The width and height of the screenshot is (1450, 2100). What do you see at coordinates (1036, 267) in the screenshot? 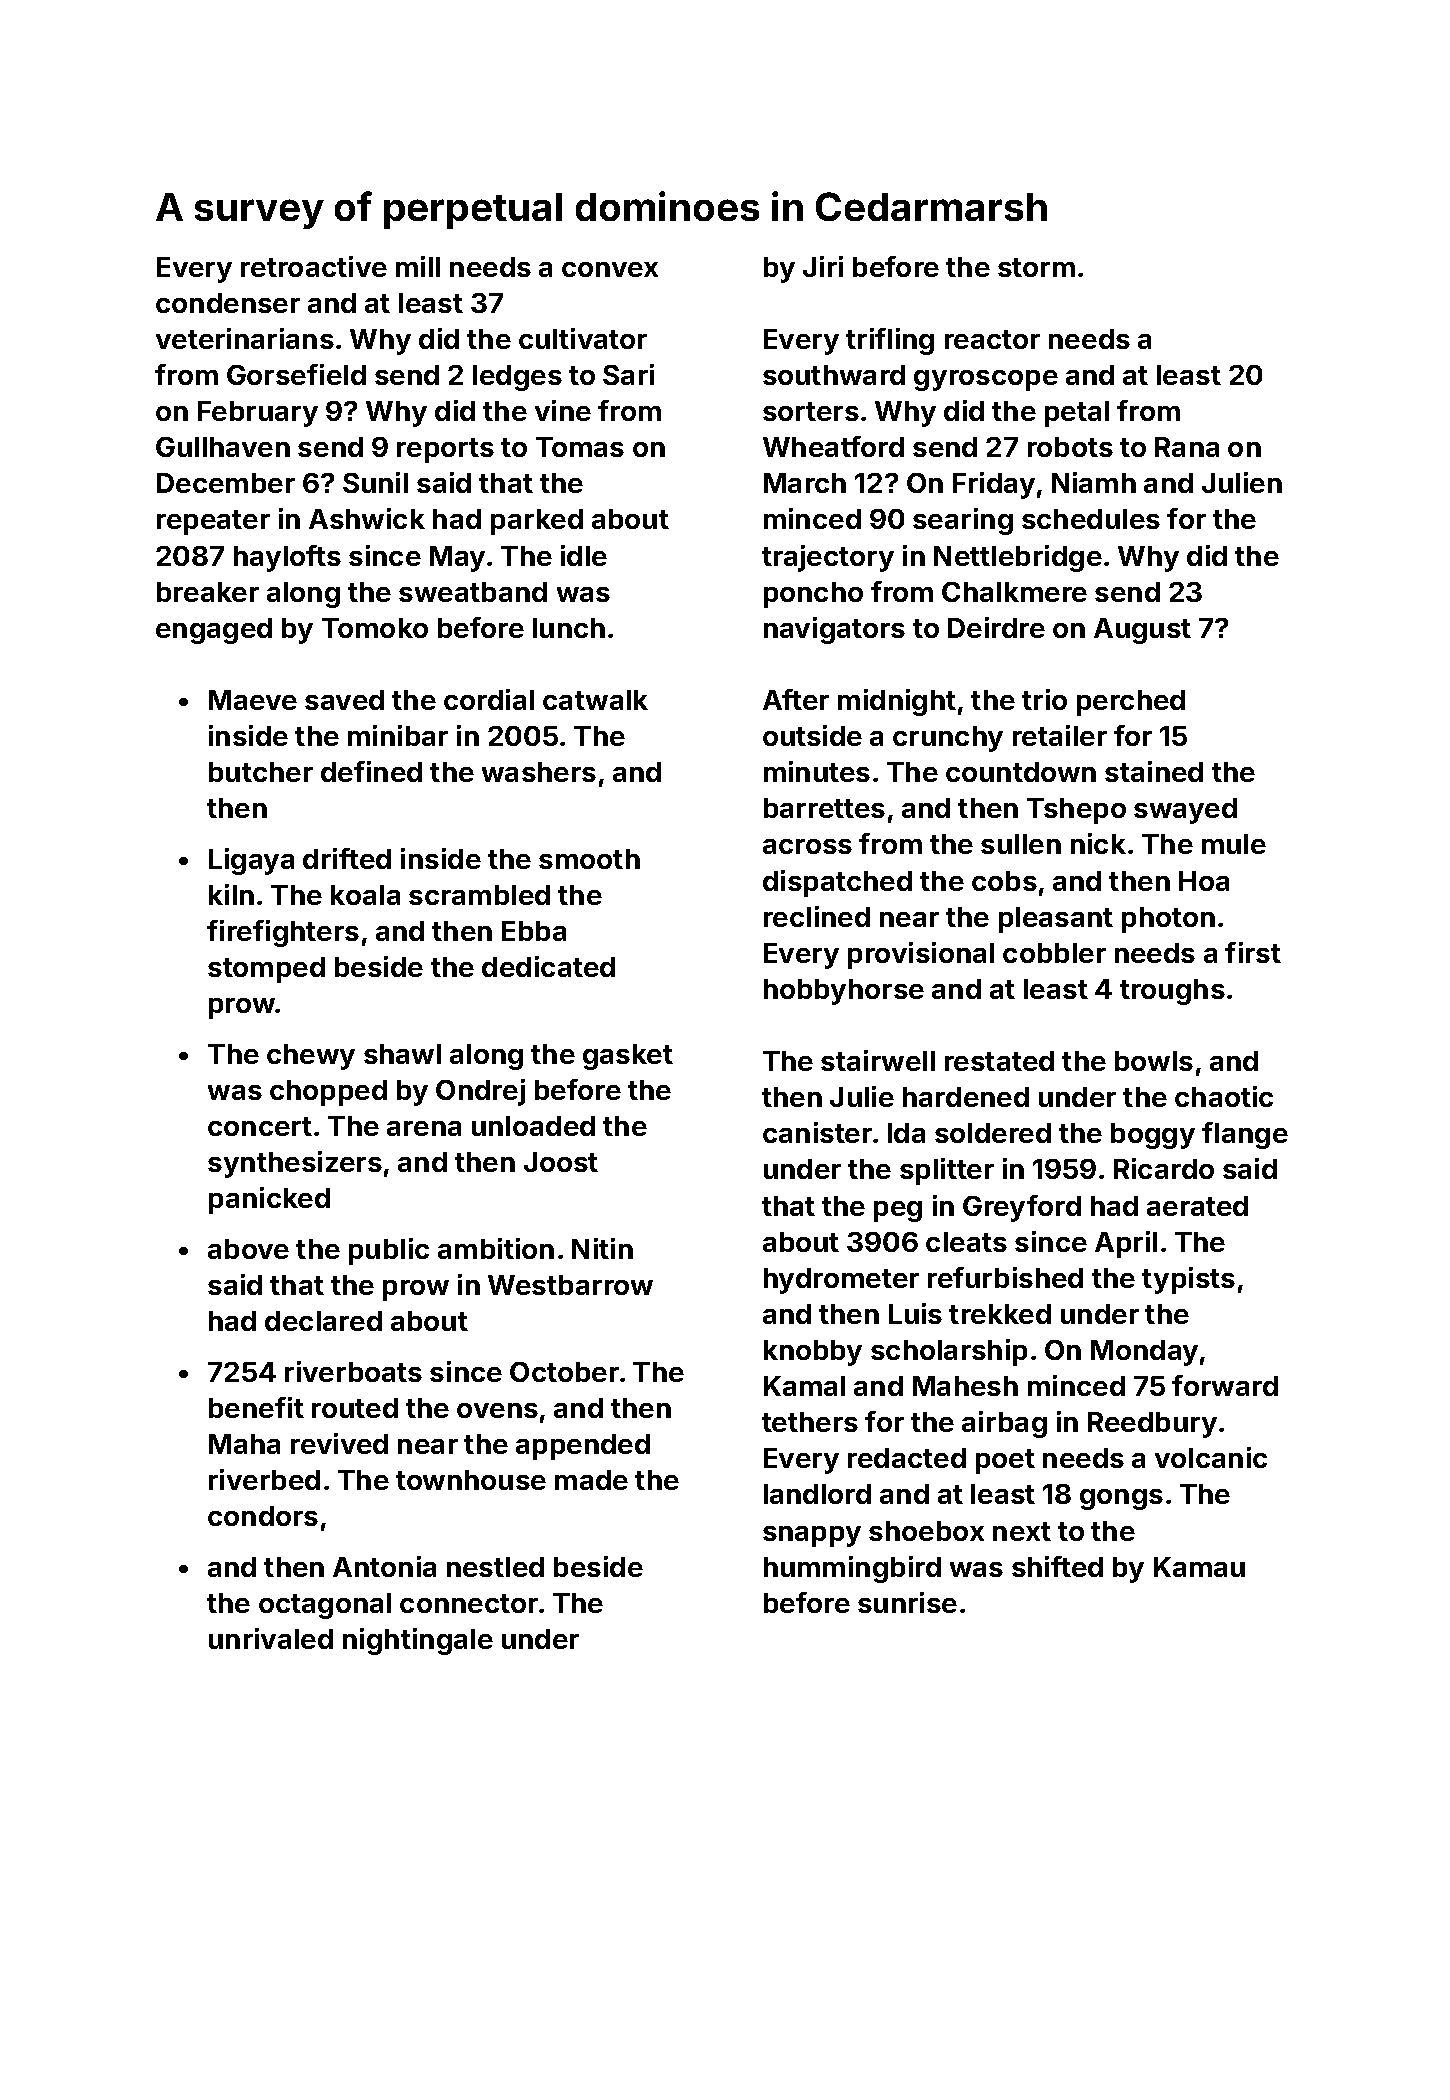
I see `storm` at bounding box center [1036, 267].
